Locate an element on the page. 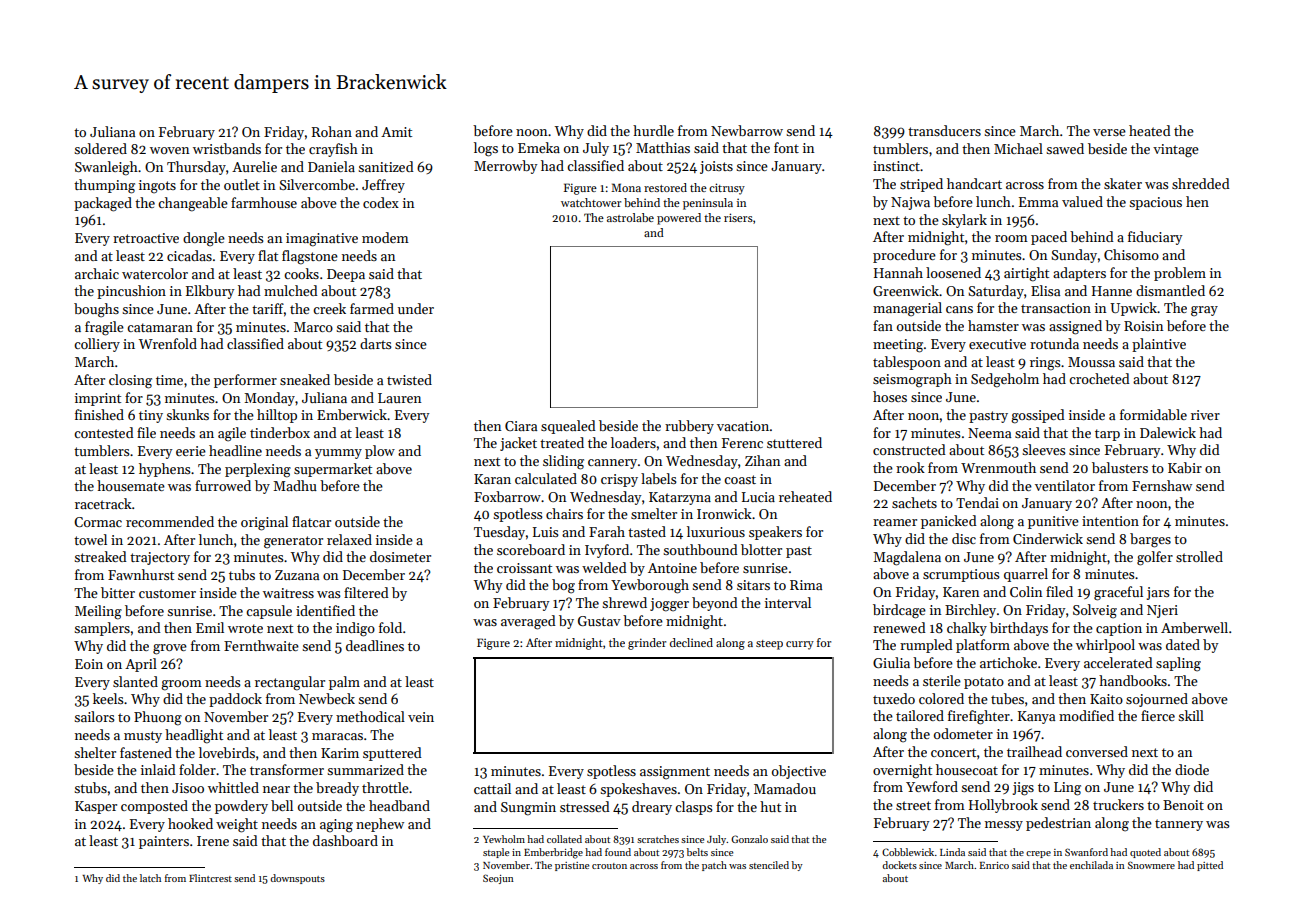 The image size is (1308, 924). patch is located at coordinates (714, 866).
